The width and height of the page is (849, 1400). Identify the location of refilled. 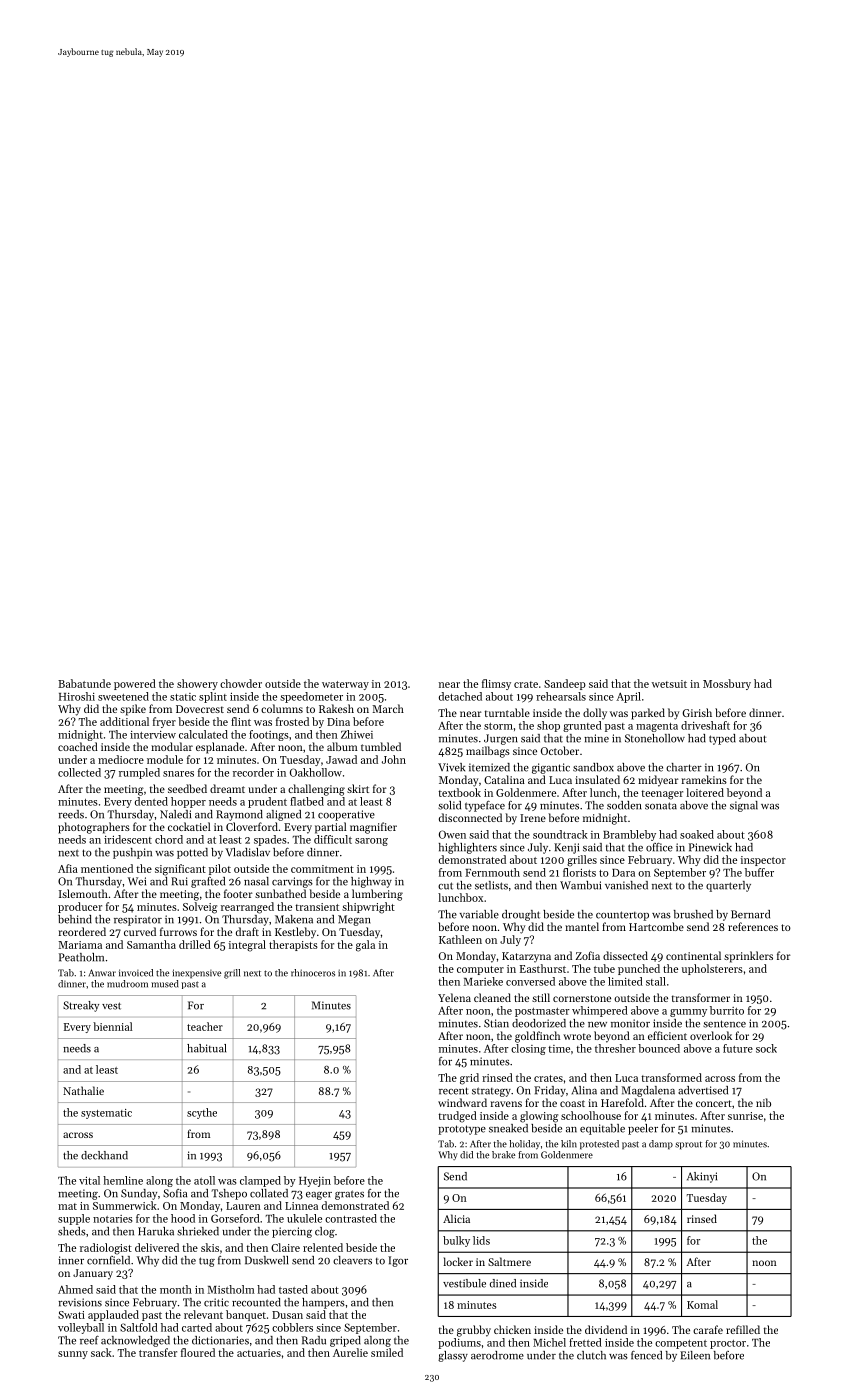
(743, 1329).
